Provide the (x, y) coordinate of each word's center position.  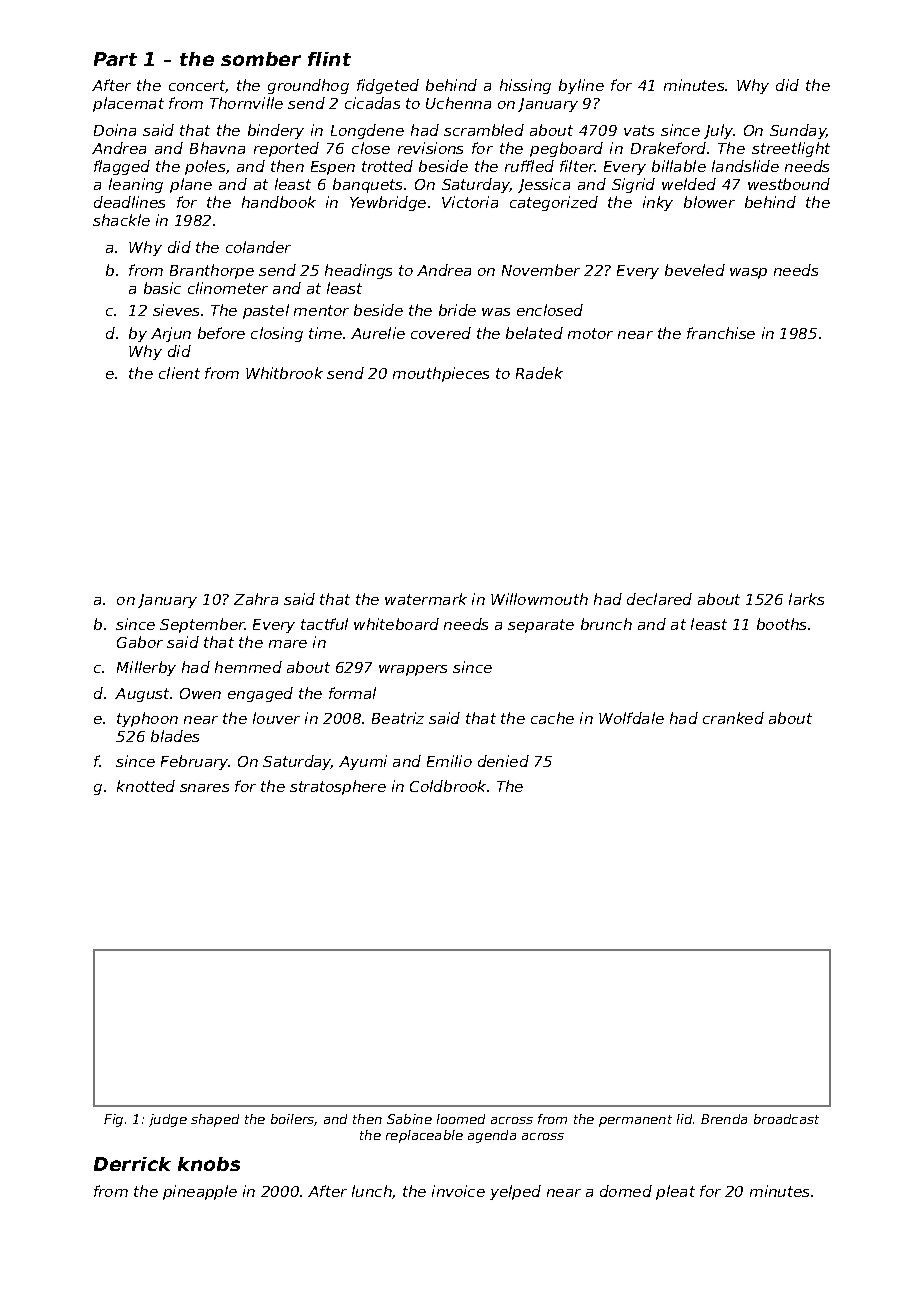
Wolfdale (631, 718)
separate (541, 626)
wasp (748, 273)
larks (806, 599)
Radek (539, 373)
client (179, 373)
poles (205, 167)
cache (552, 718)
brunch (606, 624)
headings (358, 271)
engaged (260, 694)
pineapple (200, 1192)
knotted (146, 786)
